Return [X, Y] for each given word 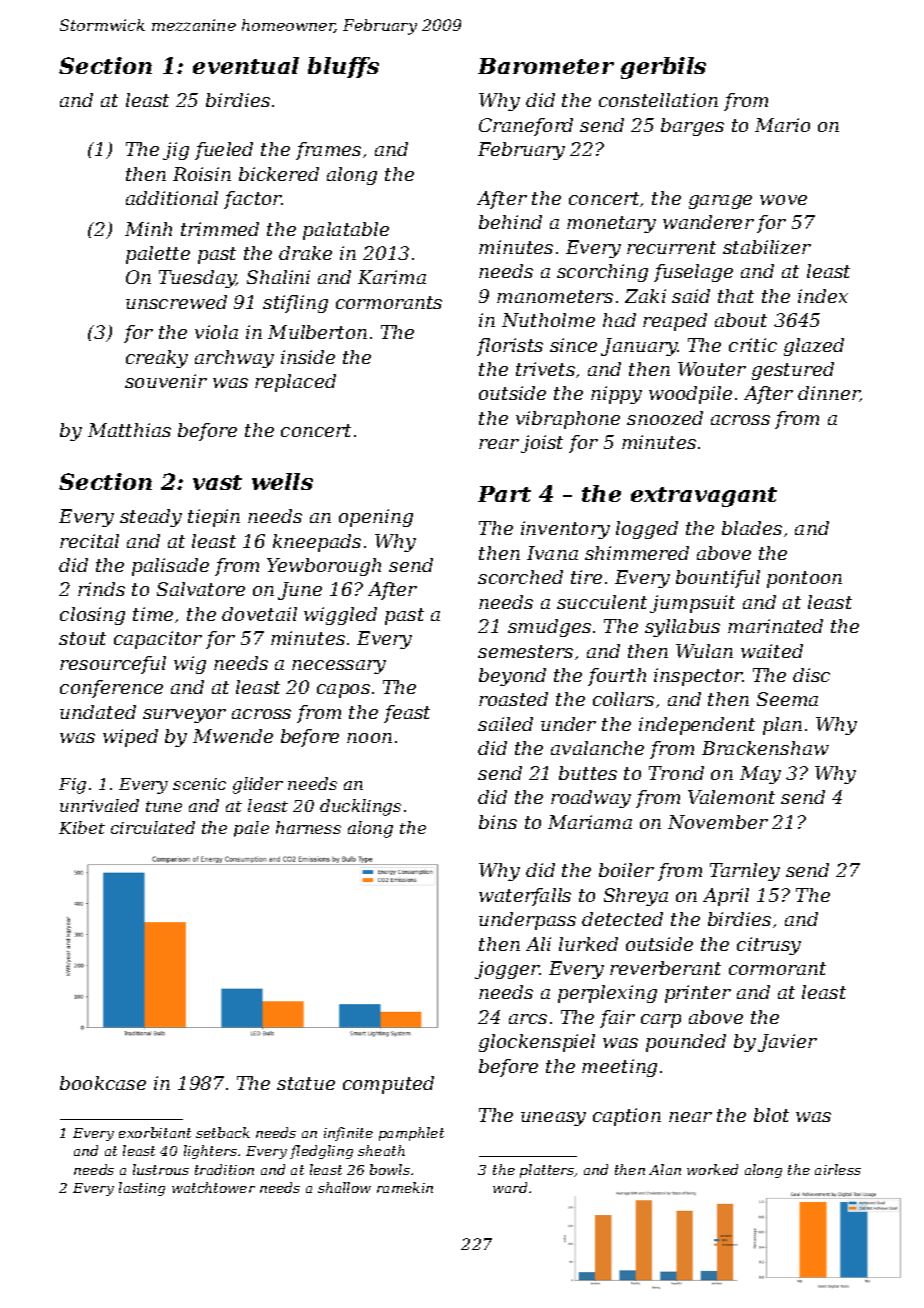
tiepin [214, 518]
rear [499, 444]
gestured [793, 371]
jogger [507, 970]
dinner [829, 394]
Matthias [129, 430]
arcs [528, 1019]
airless [838, 1169]
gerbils [663, 68]
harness [308, 827]
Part [504, 494]
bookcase [103, 1083]
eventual [246, 65]
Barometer [546, 66]
